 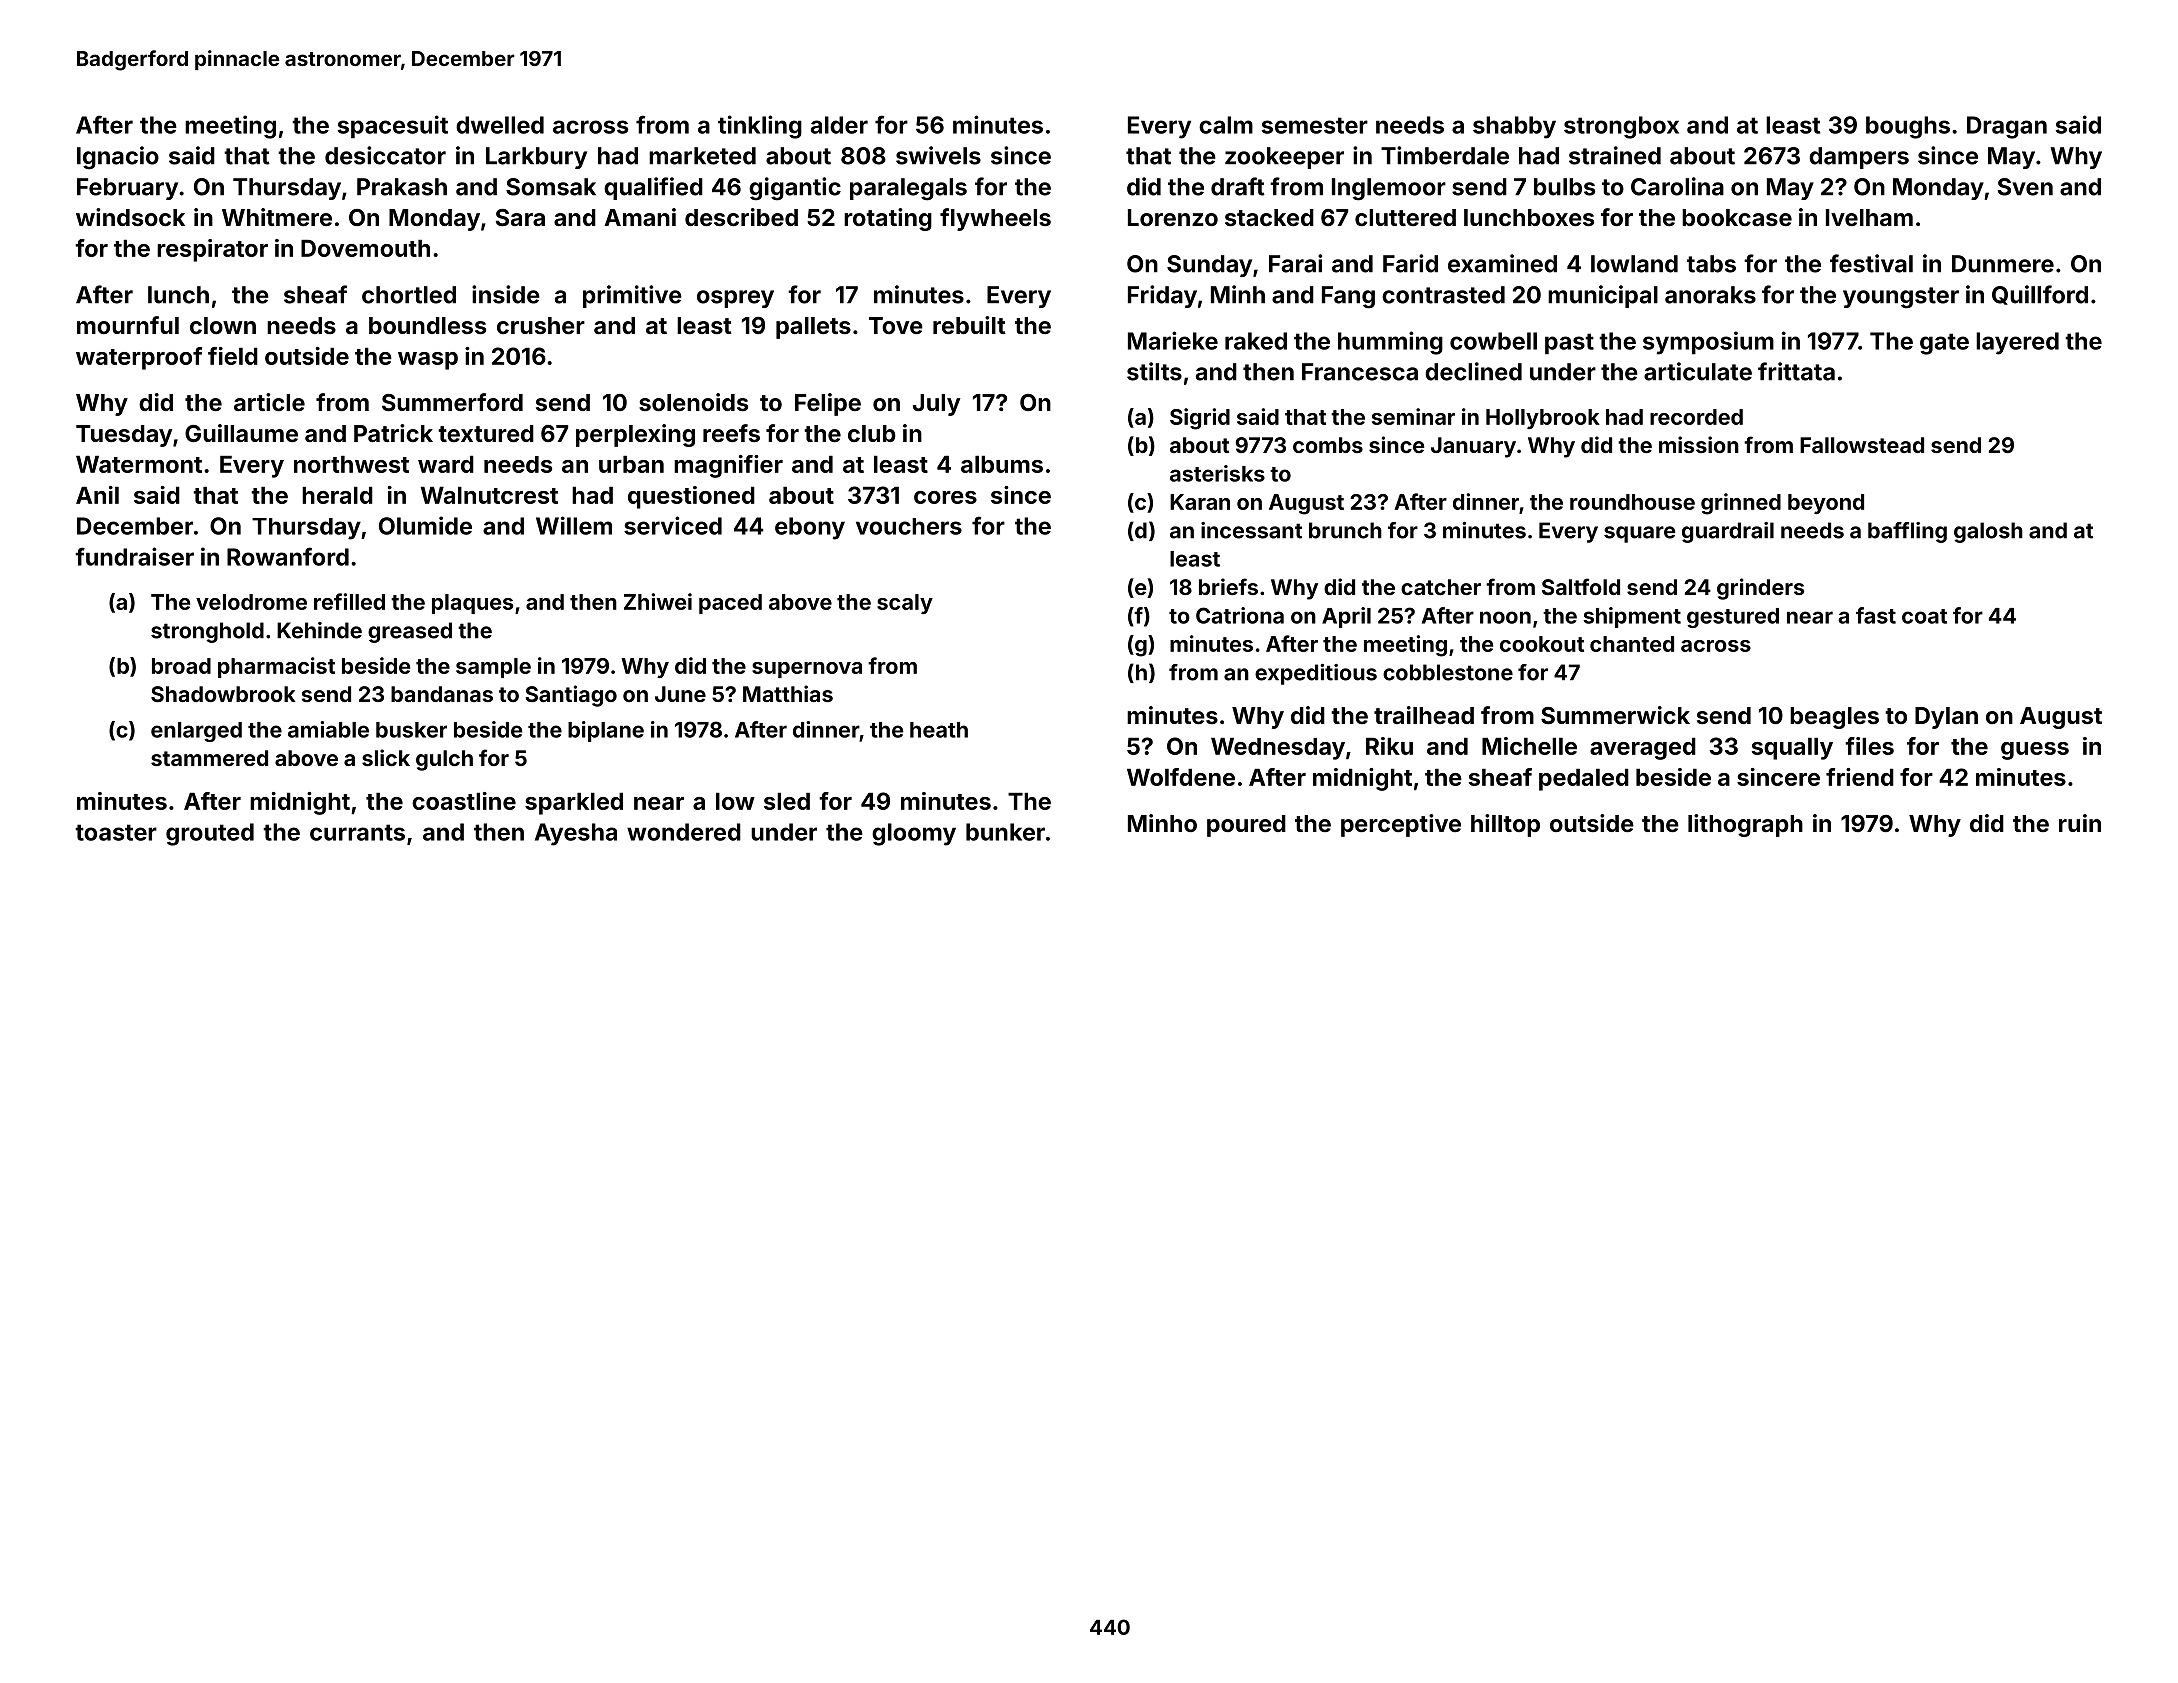 I want to click on asterisks, so click(x=1217, y=473).
